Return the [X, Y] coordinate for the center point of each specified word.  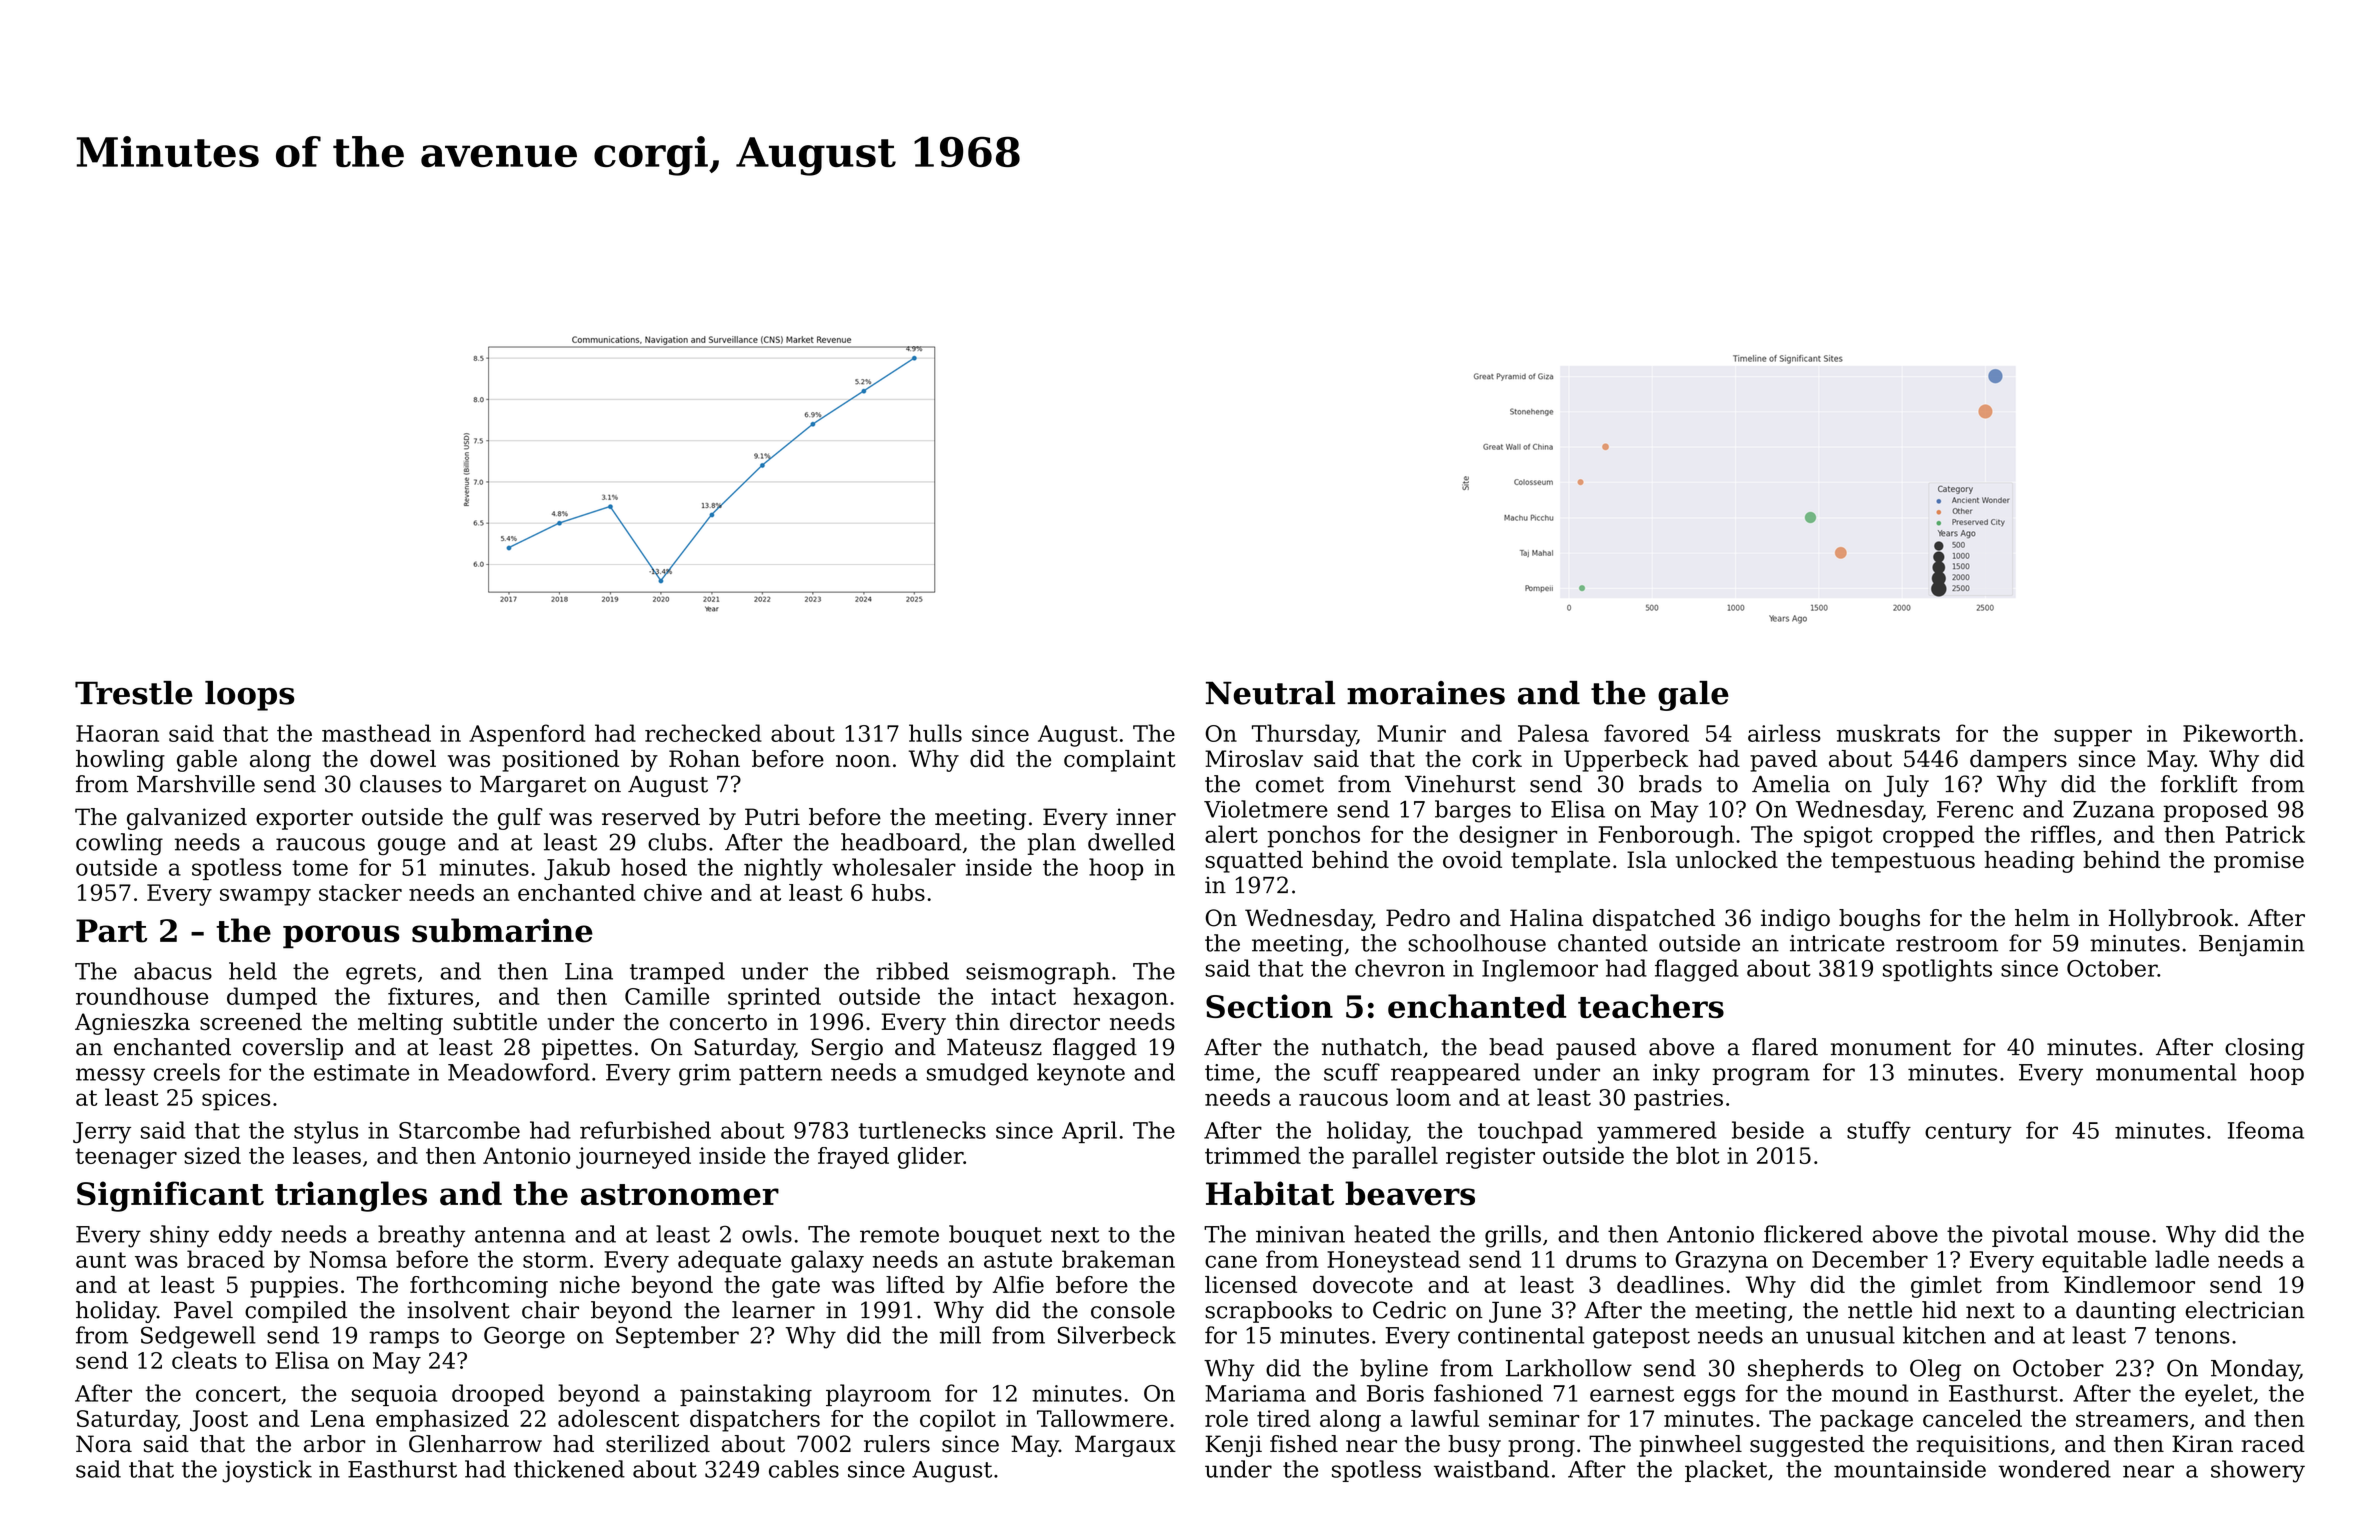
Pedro [1418, 918]
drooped [498, 1395]
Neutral [1270, 693]
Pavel [203, 1310]
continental [1521, 1335]
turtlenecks [922, 1130]
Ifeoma [2266, 1130]
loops [250, 696]
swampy [265, 897]
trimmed [1253, 1155]
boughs [1879, 920]
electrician [2245, 1310]
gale [1693, 696]
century [1968, 1133]
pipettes [587, 1049]
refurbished [645, 1130]
